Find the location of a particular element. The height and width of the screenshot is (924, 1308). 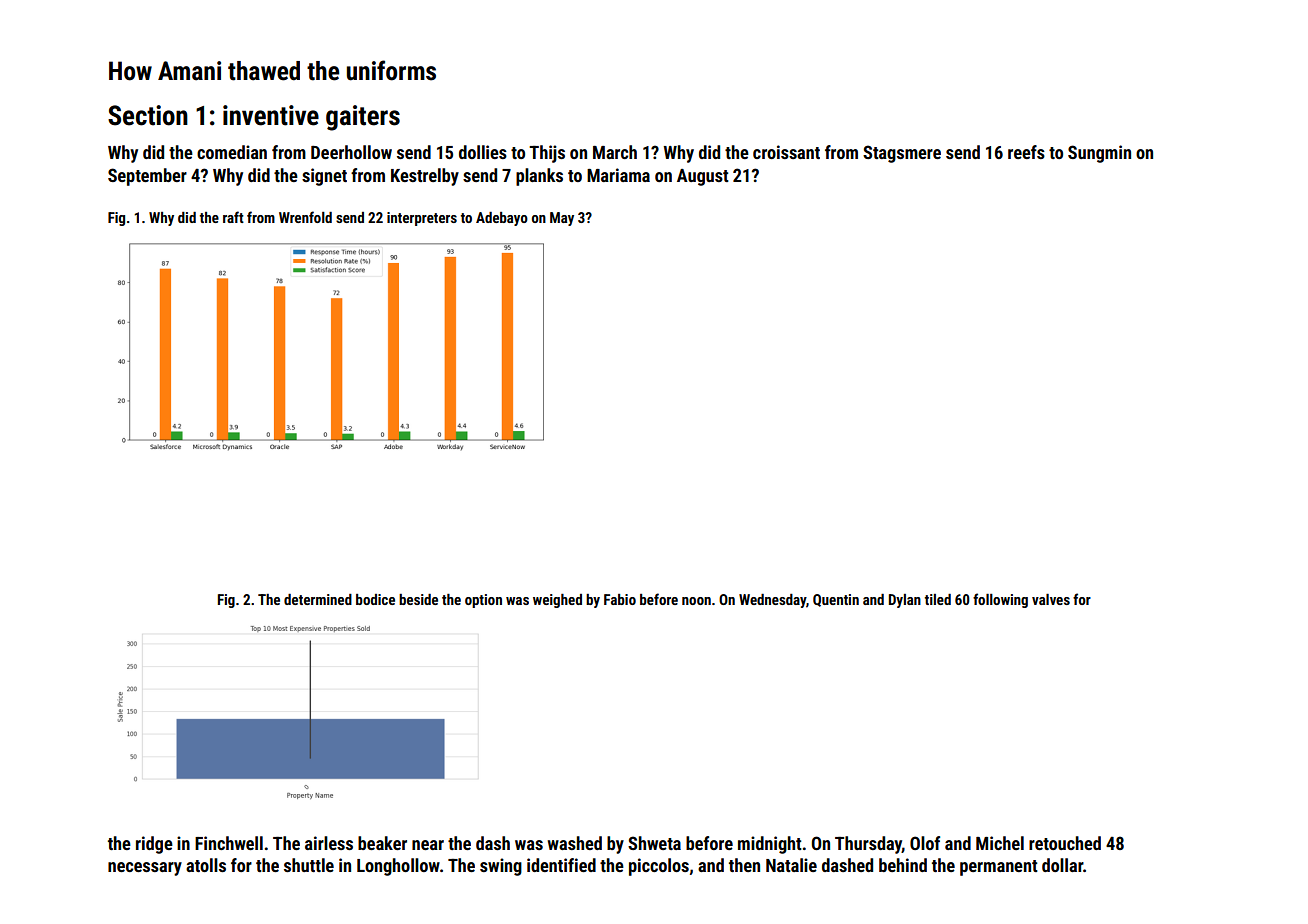

weighed is located at coordinates (557, 601).
